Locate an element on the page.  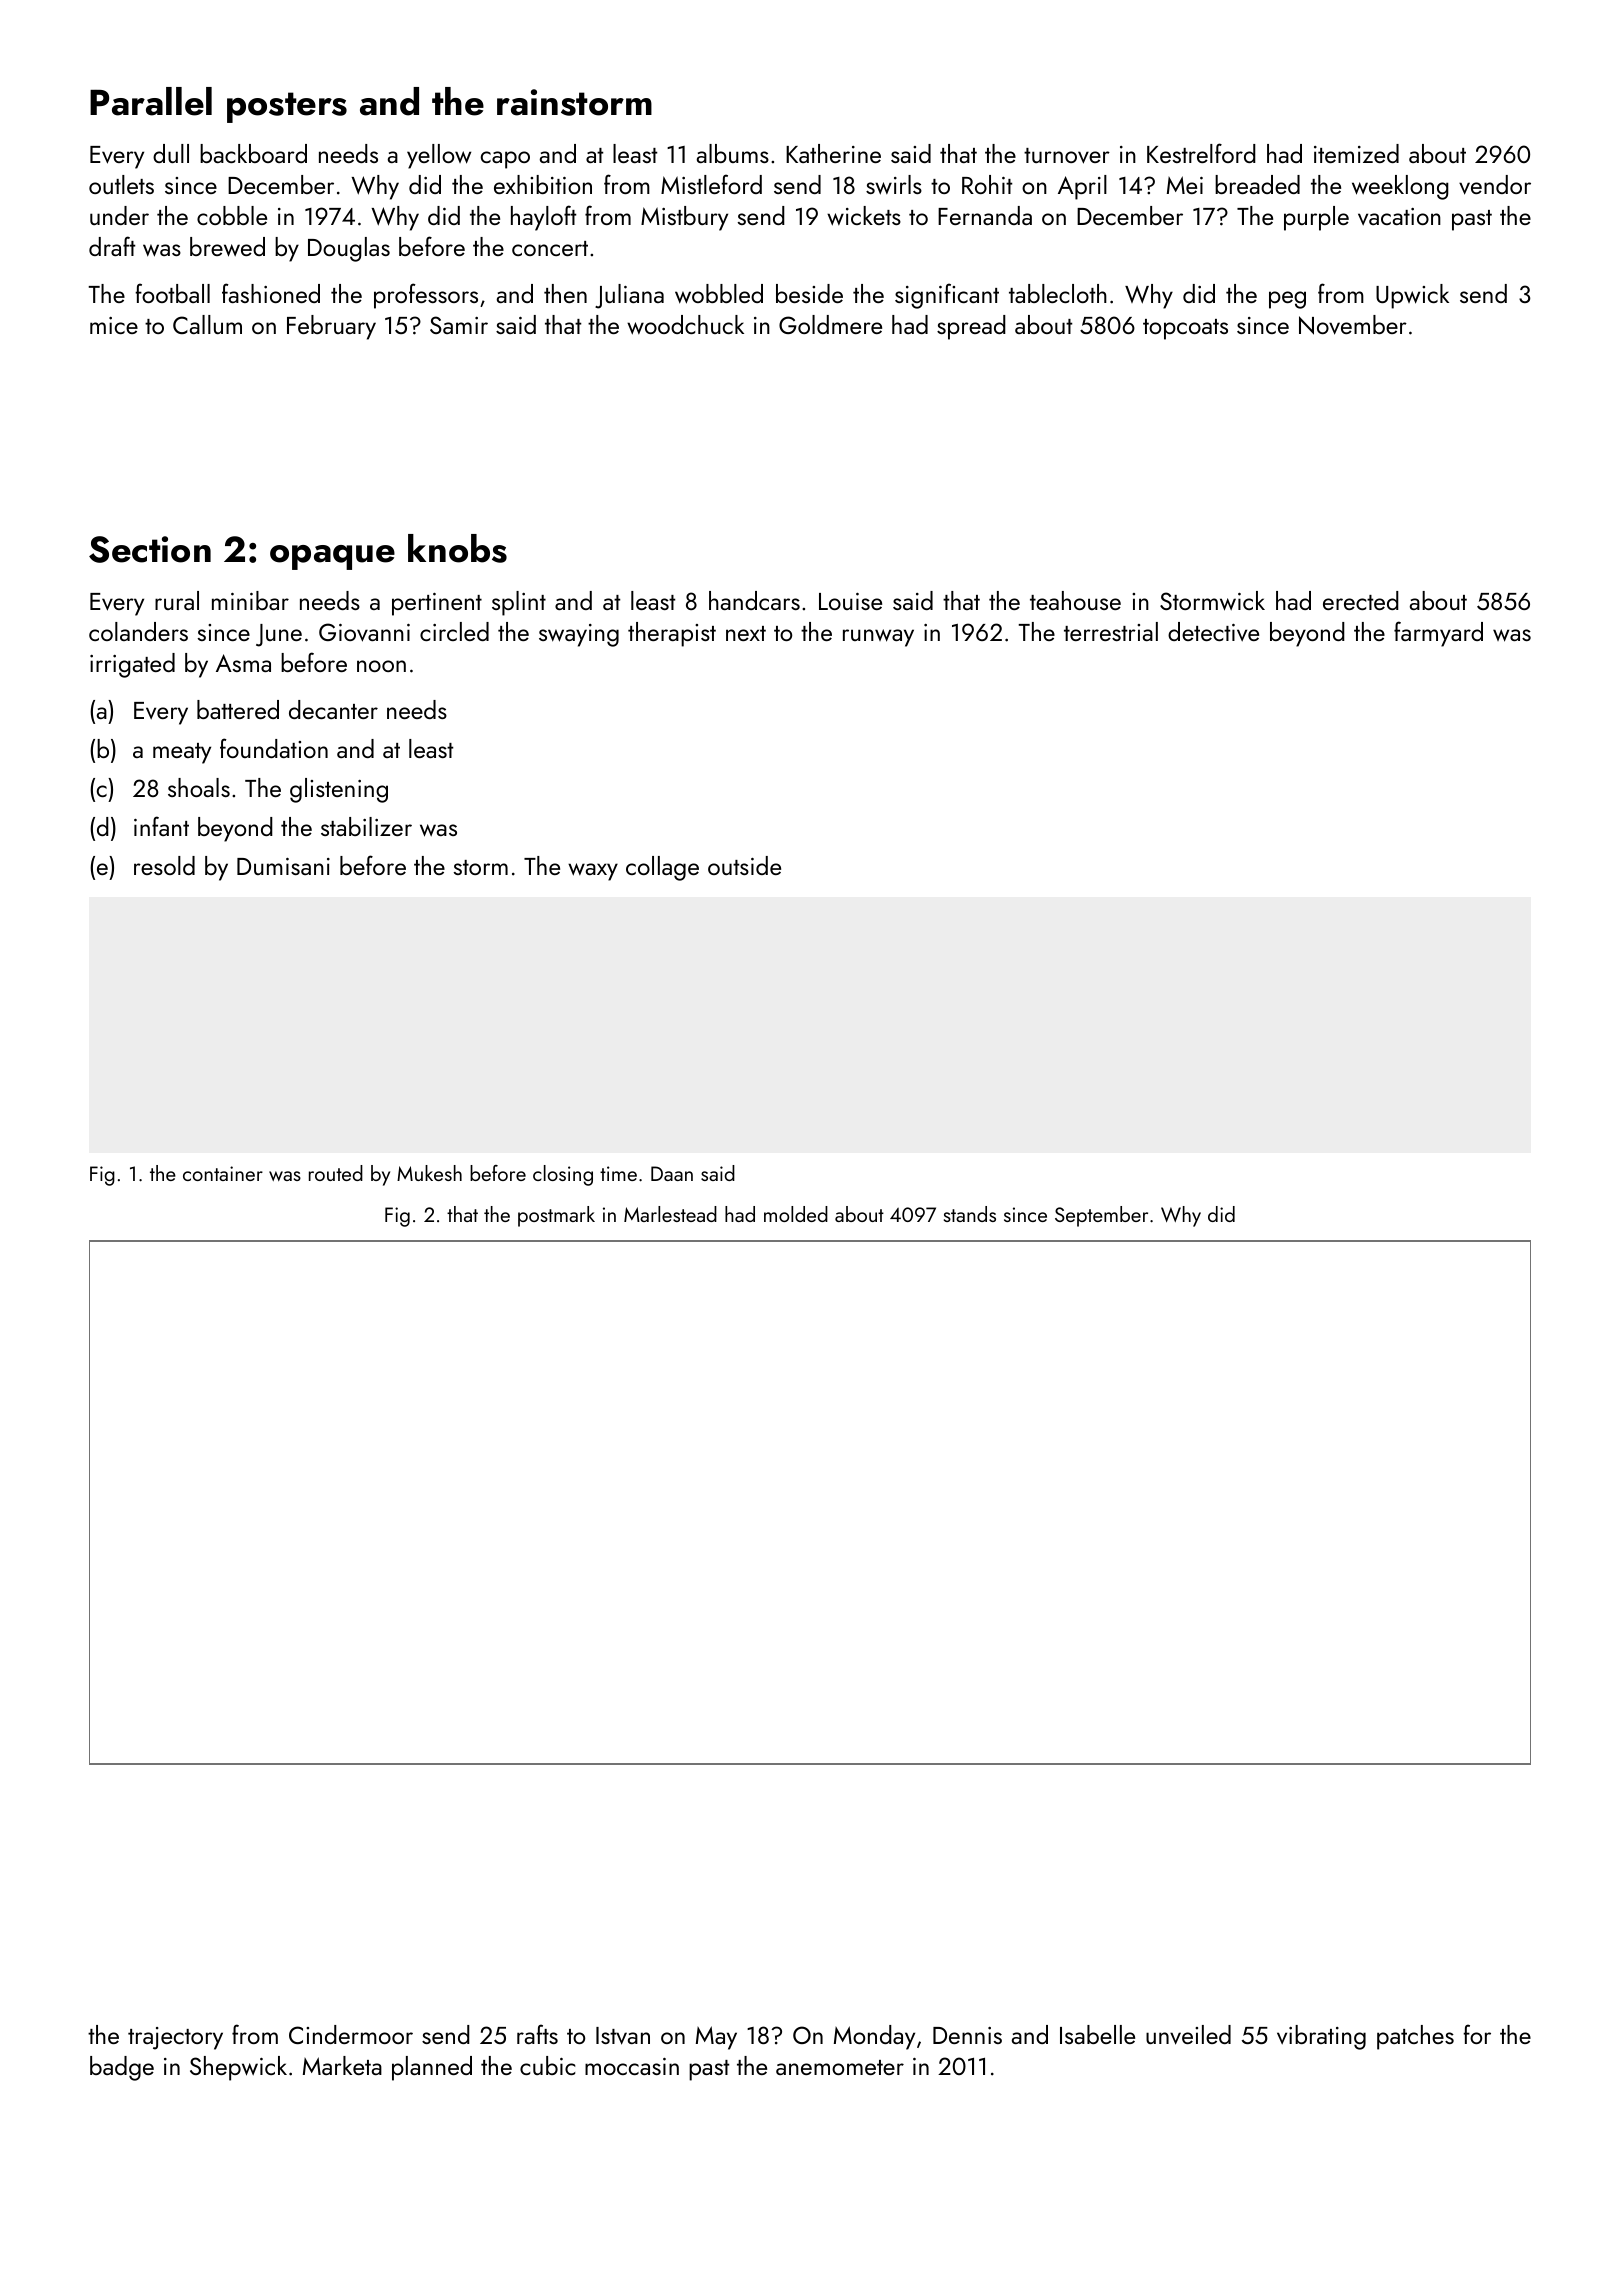
planned is located at coordinates (432, 2068).
